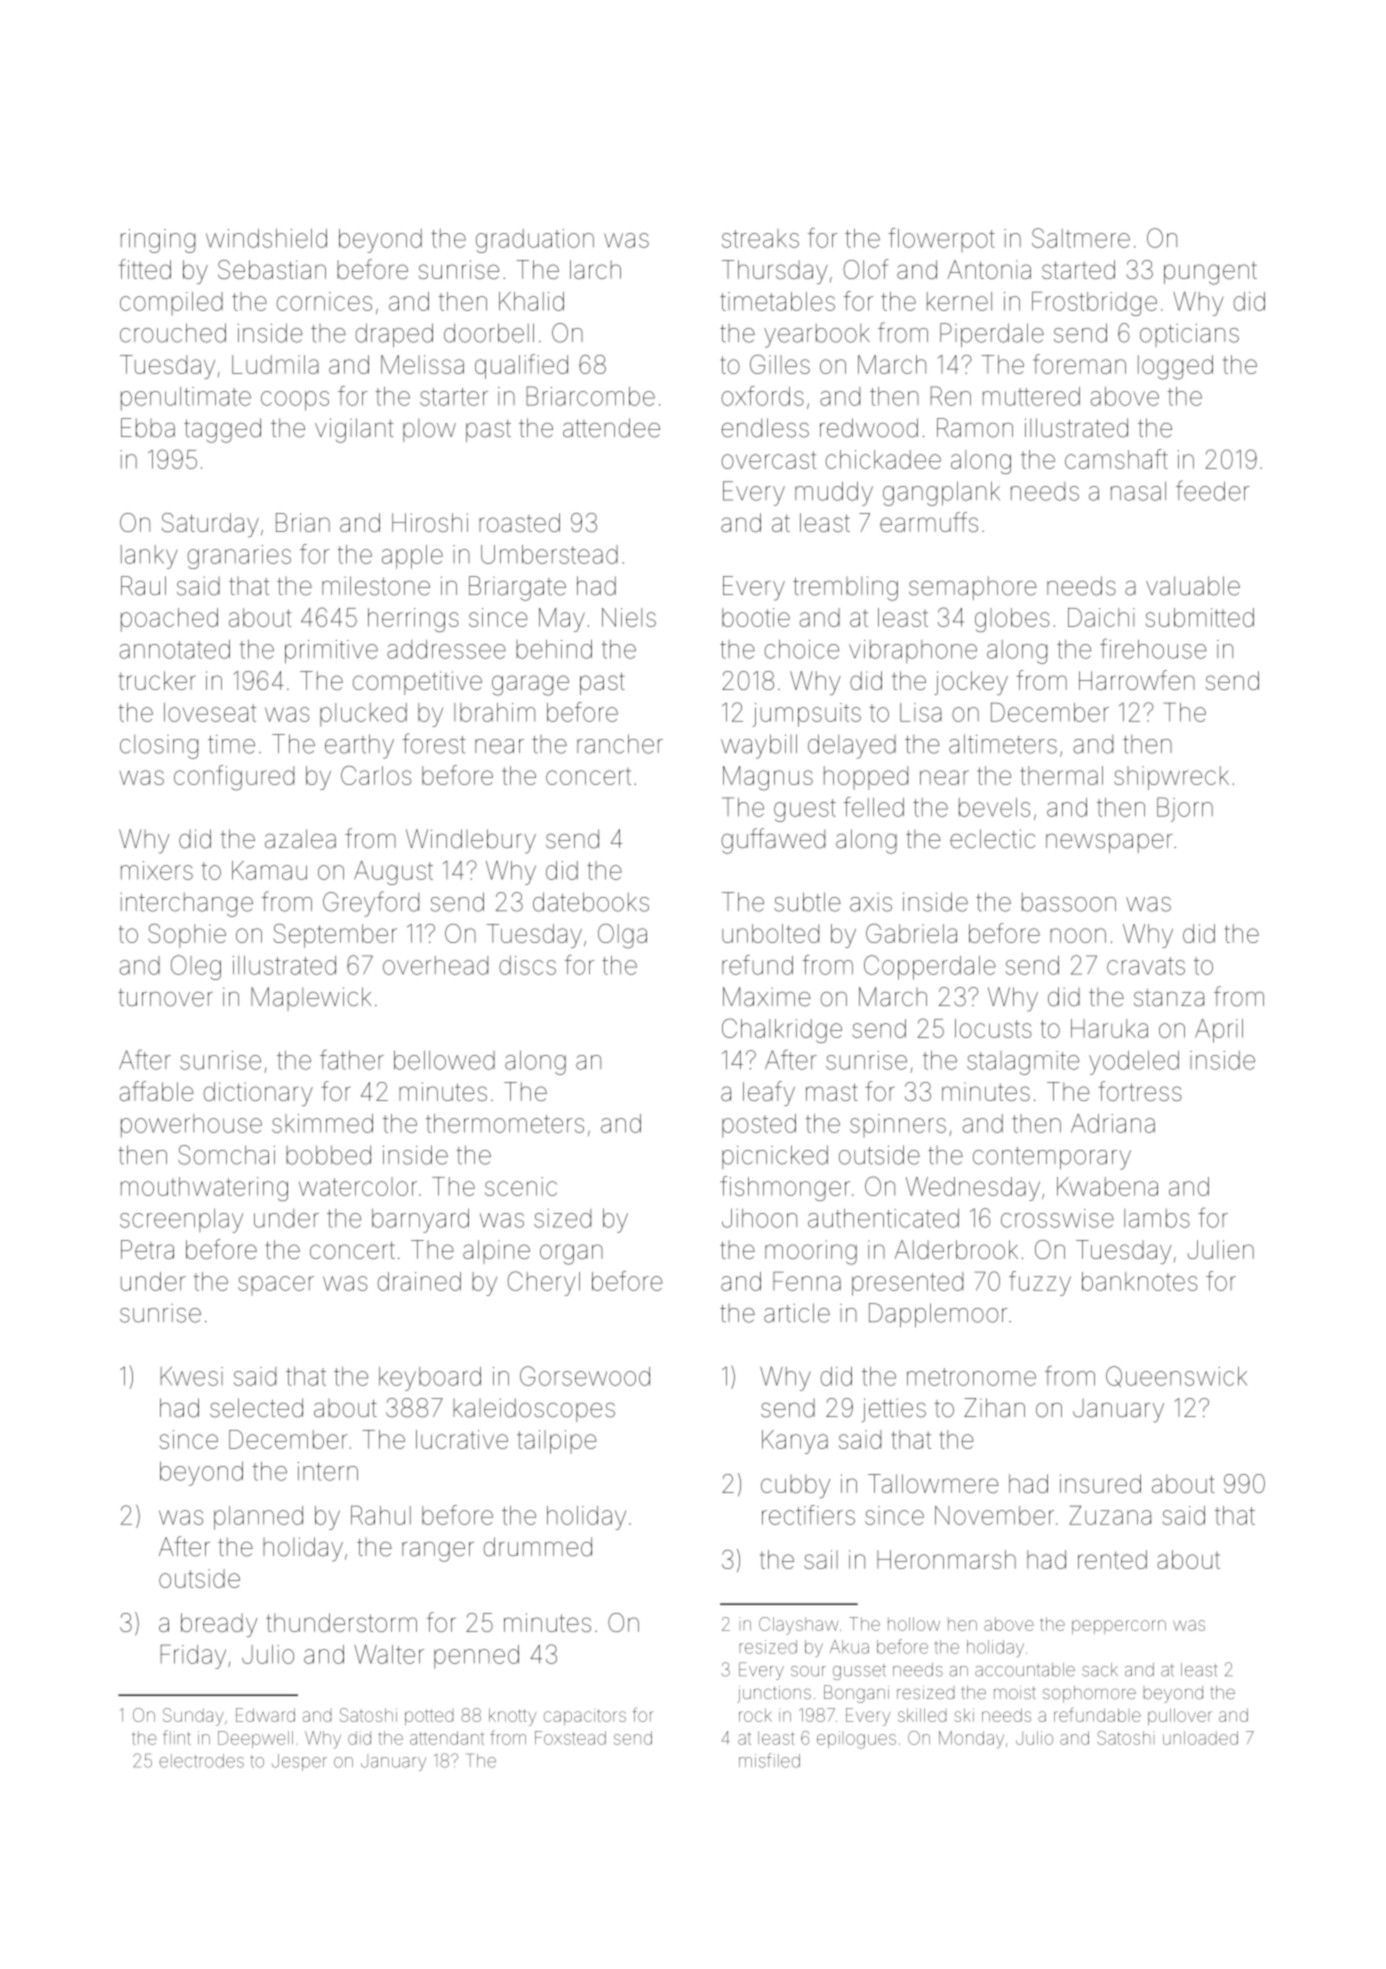 This document has height=1969, width=1386. What do you see at coordinates (219, 1625) in the document?
I see `bready` at bounding box center [219, 1625].
